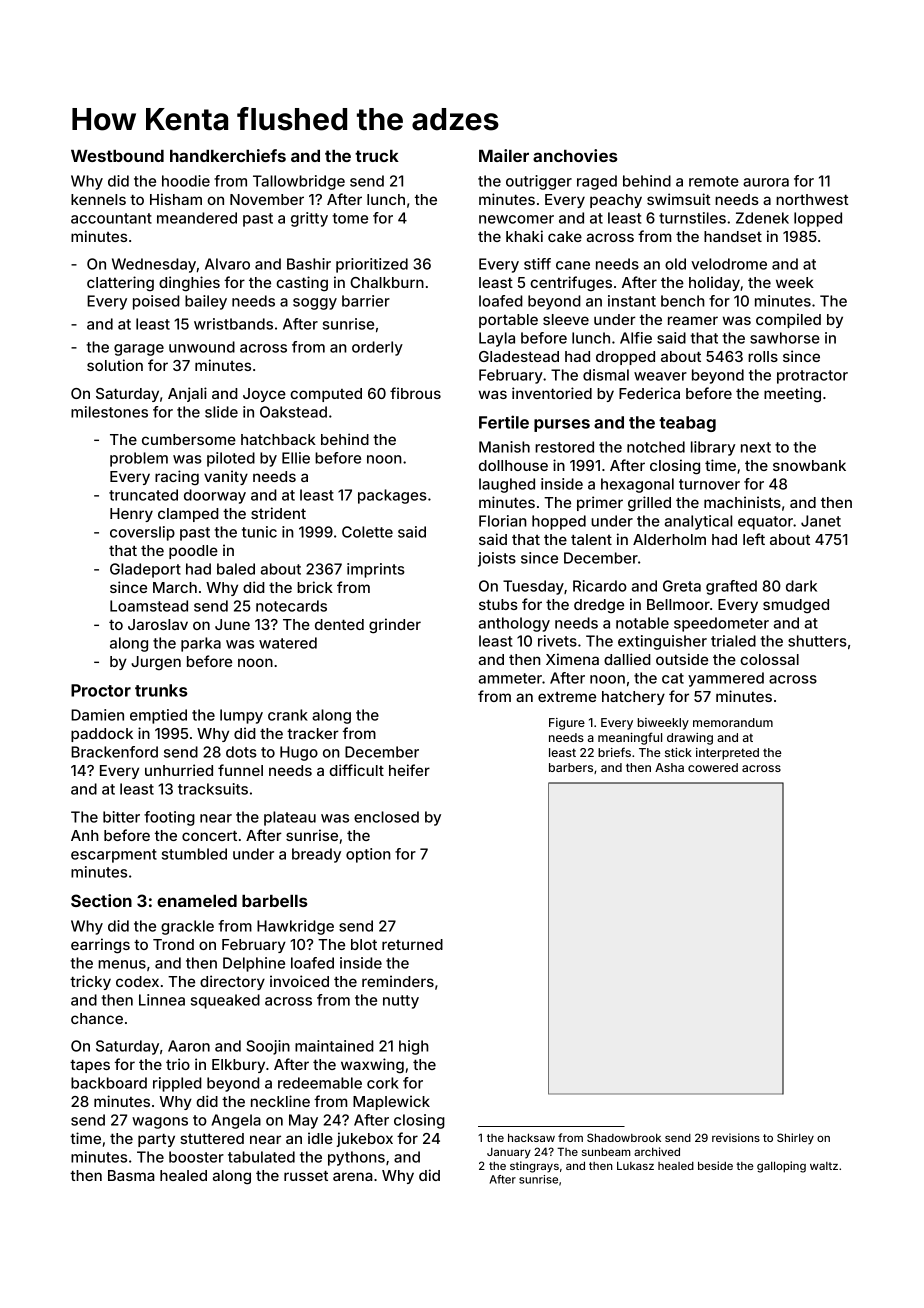 The image size is (924, 1308). I want to click on rippled, so click(177, 1084).
